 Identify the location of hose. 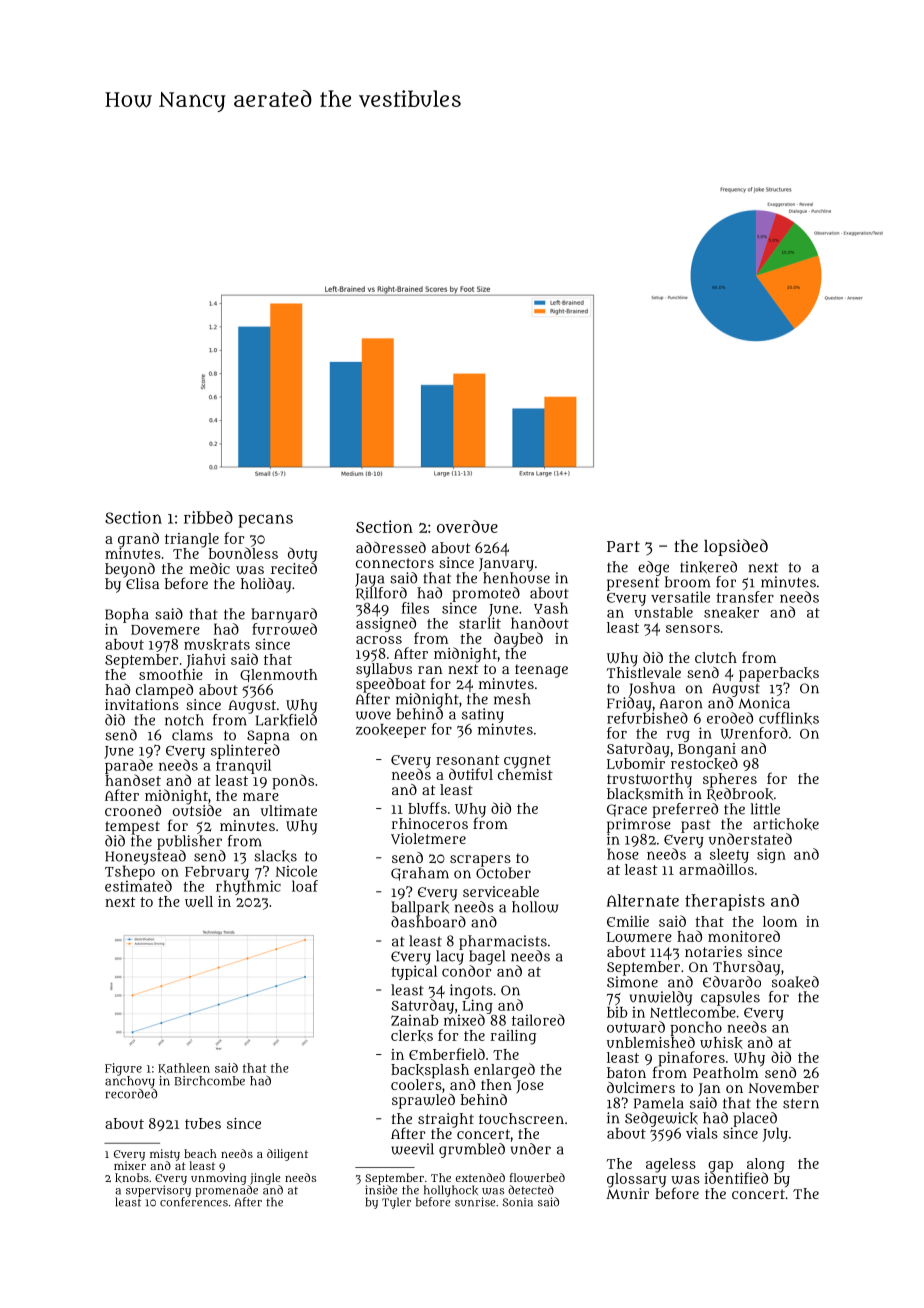
(623, 854).
